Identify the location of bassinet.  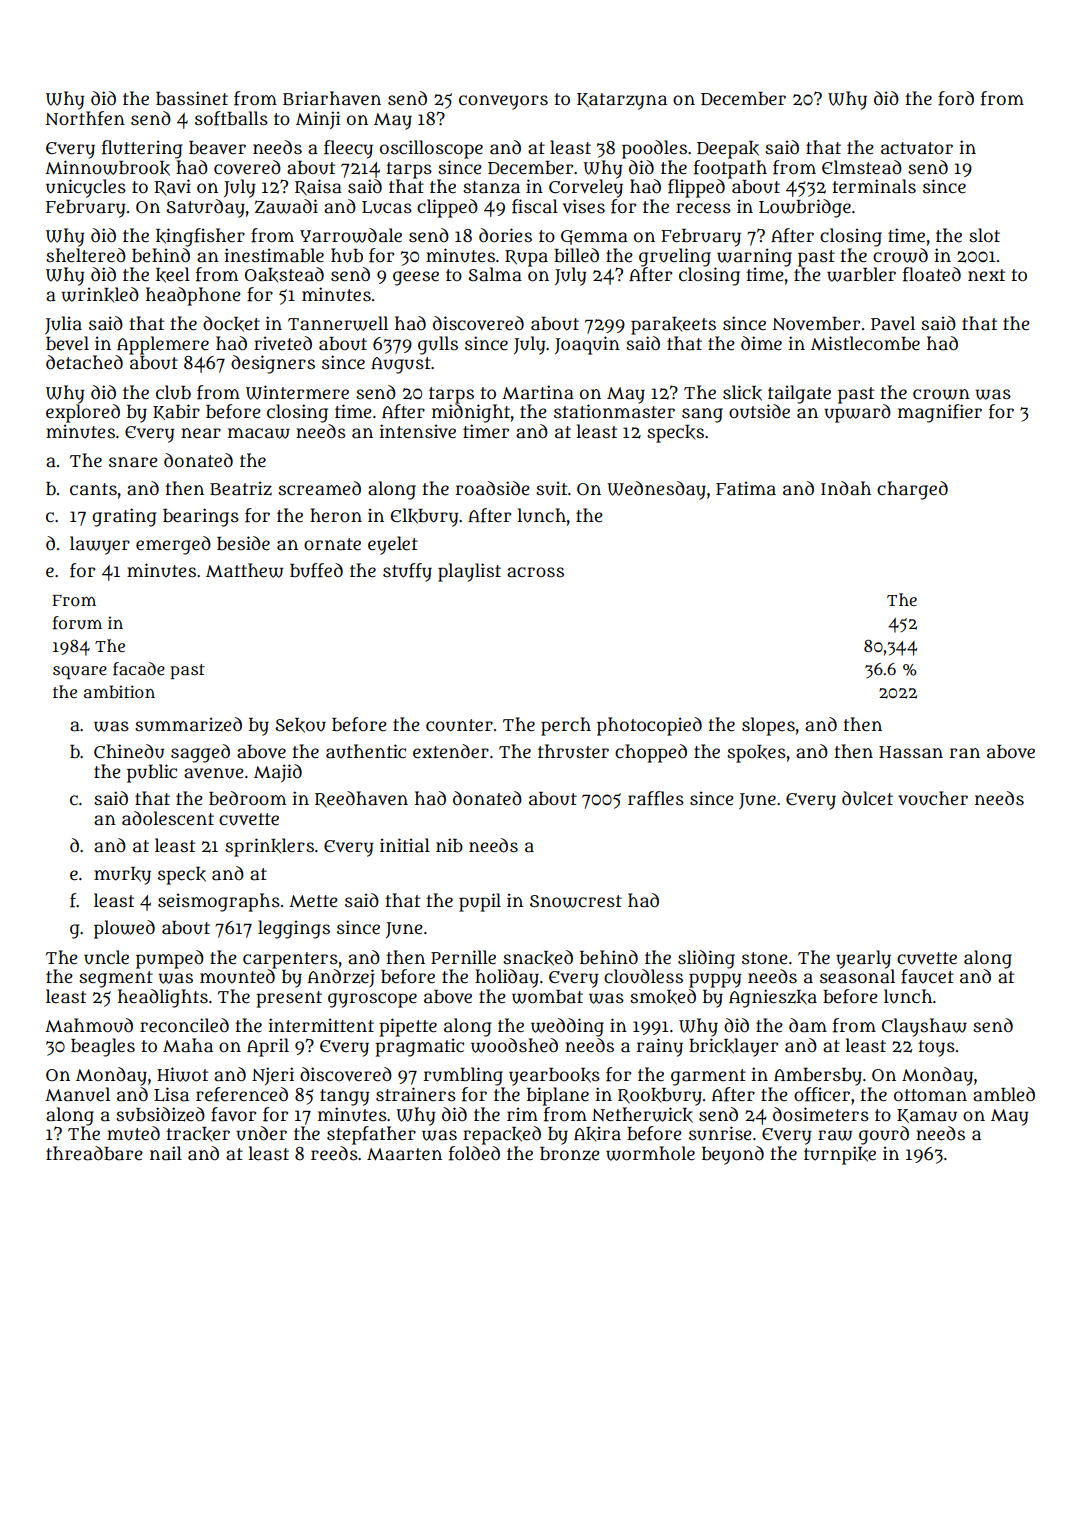
(192, 98).
